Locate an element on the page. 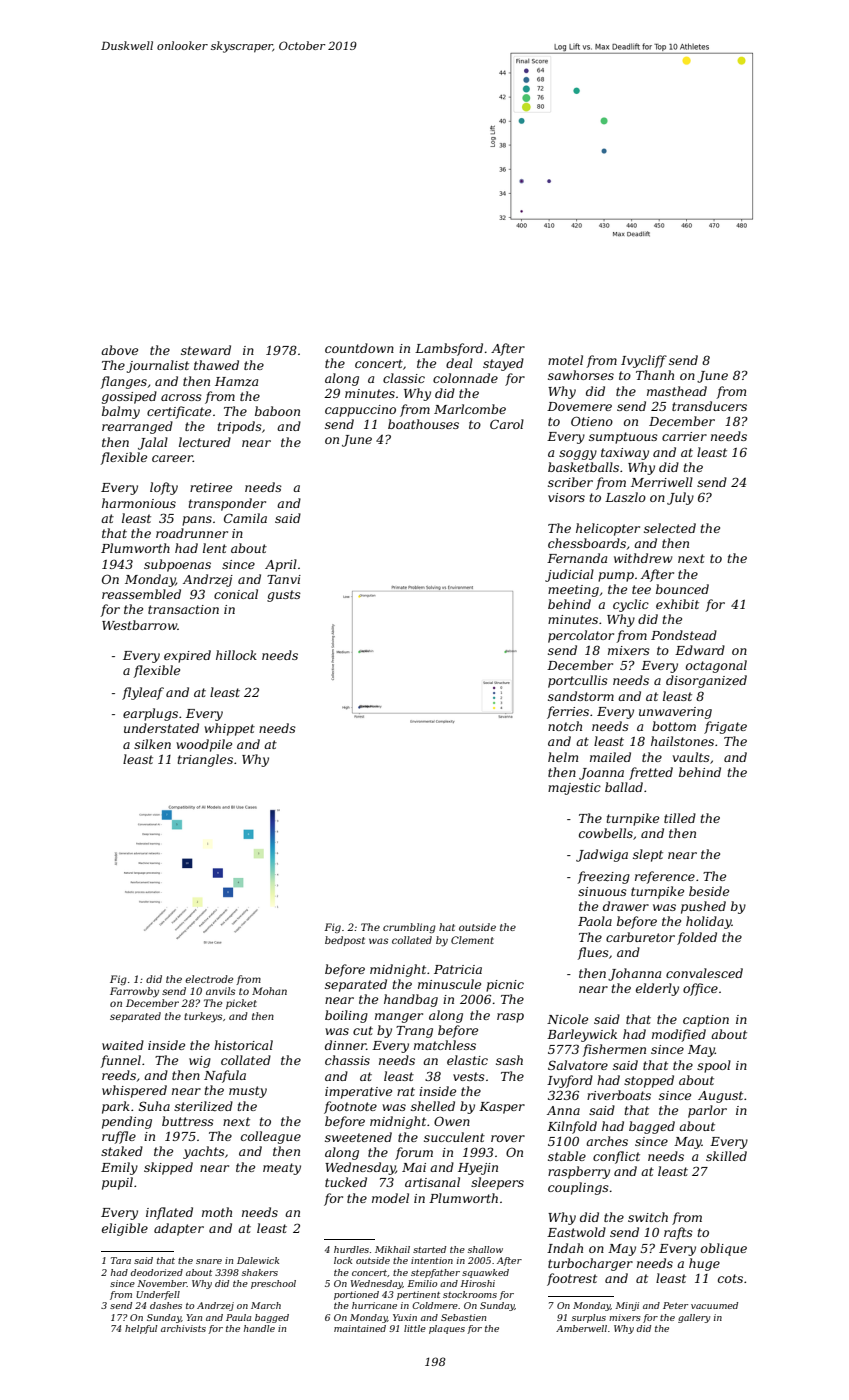  drawer is located at coordinates (626, 906).
